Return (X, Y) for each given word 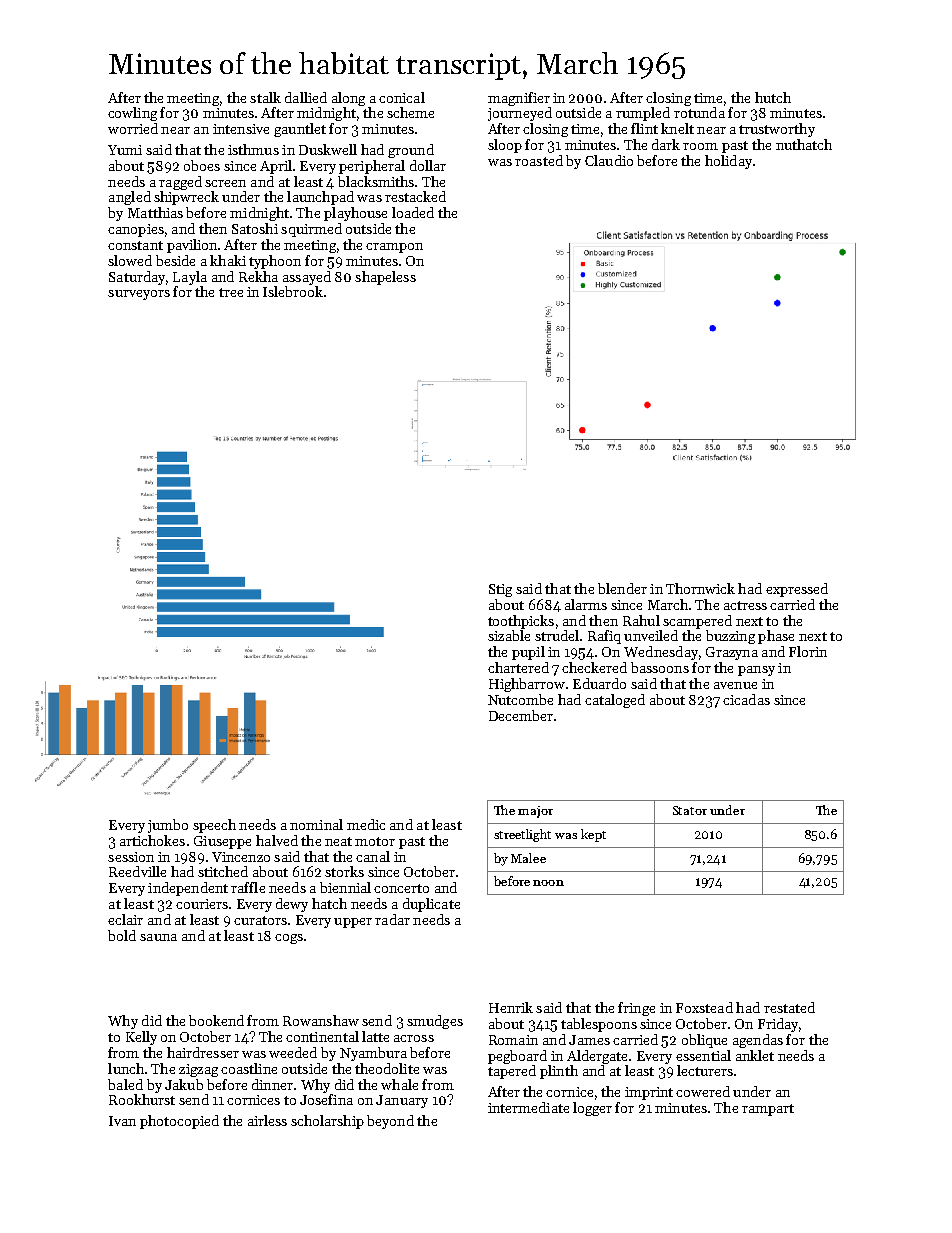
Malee (528, 858)
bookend (216, 1020)
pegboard (517, 1057)
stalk (265, 97)
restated (789, 1007)
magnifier (519, 99)
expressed (797, 590)
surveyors (139, 295)
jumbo (168, 826)
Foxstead (704, 1007)
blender (622, 588)
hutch (773, 97)
